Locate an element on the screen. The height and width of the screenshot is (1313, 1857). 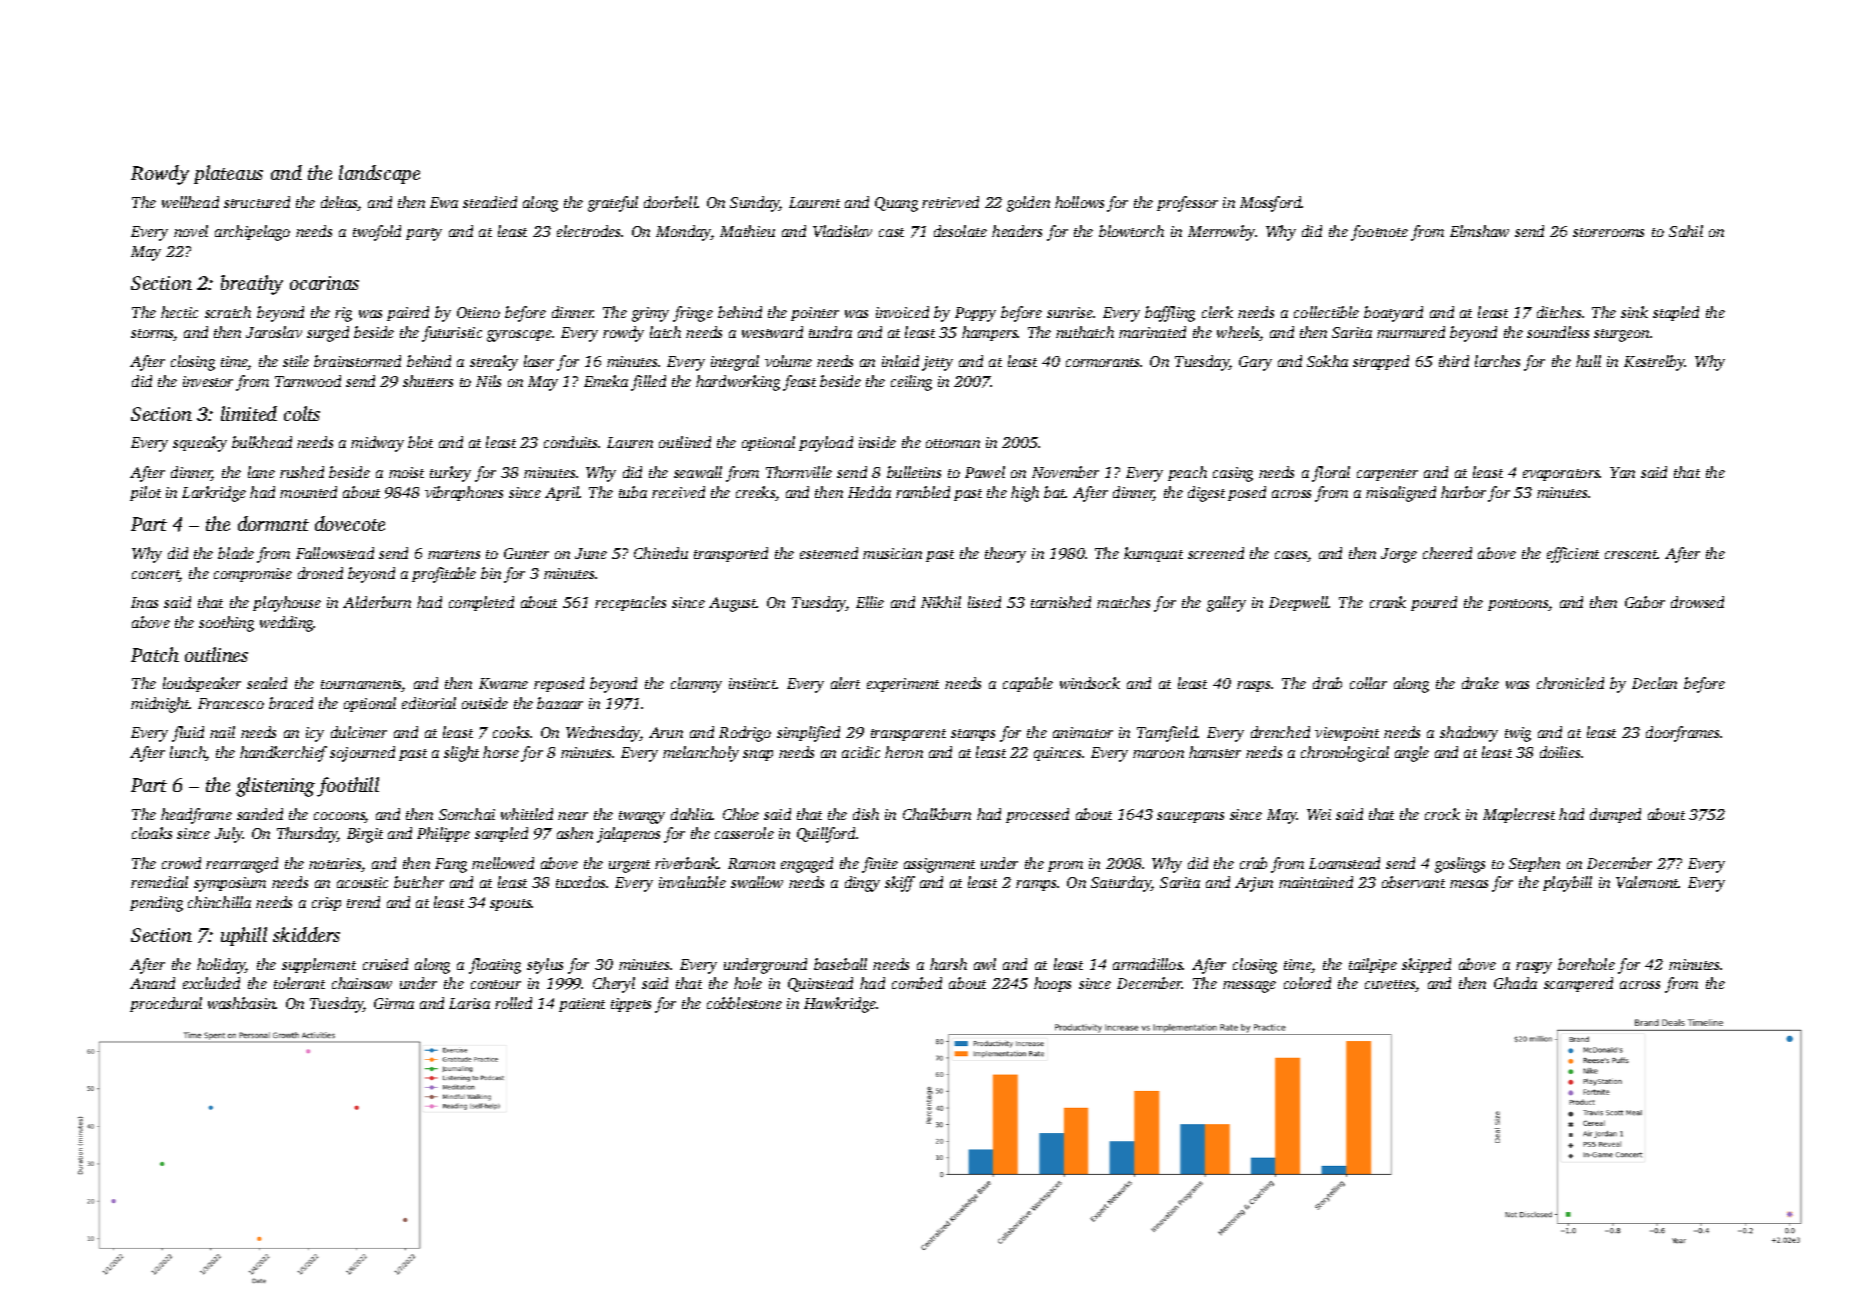
sojourned is located at coordinates (362, 754).
